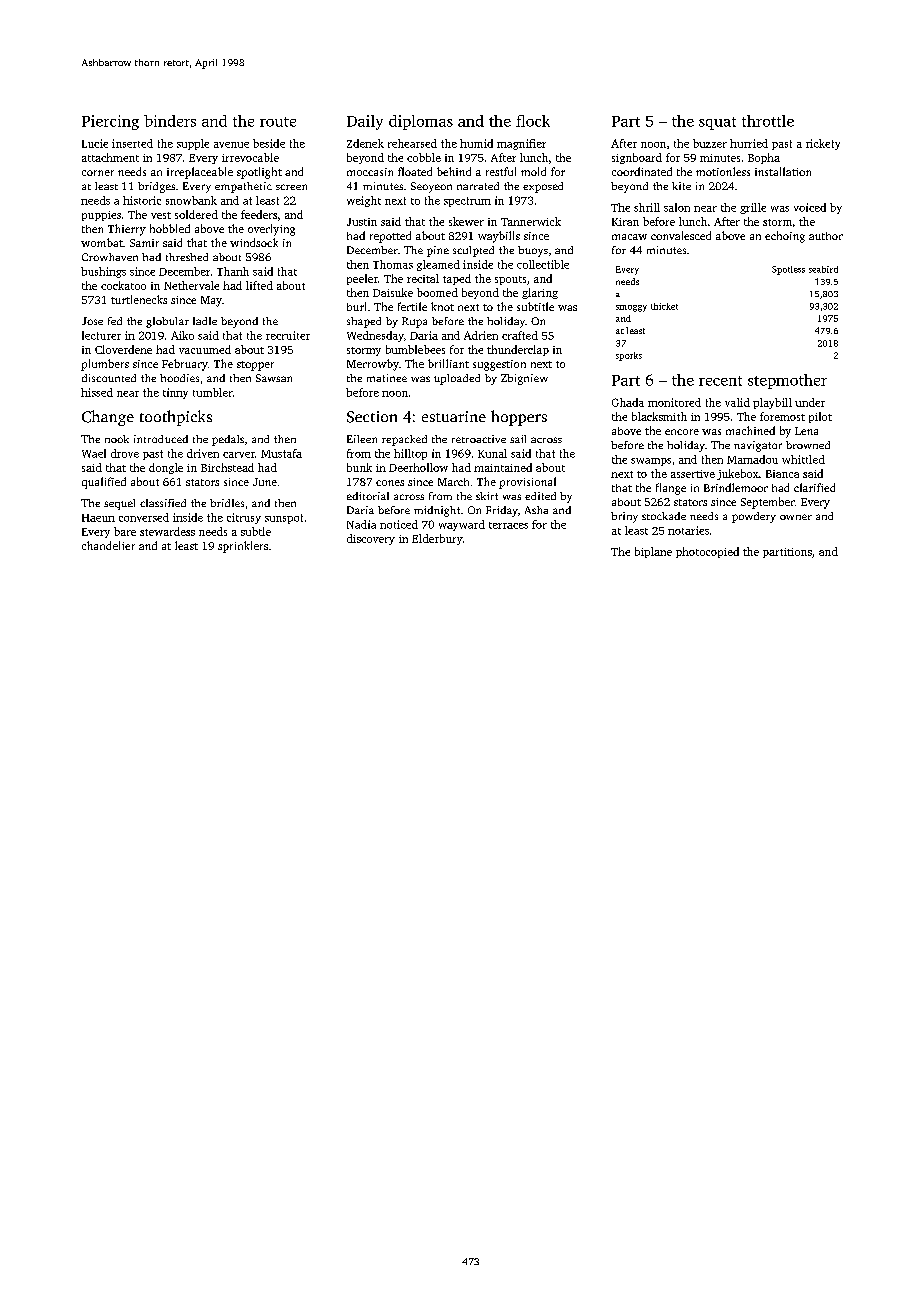 Image resolution: width=924 pixels, height=1308 pixels. What do you see at coordinates (176, 418) in the screenshot?
I see `toothpicks` at bounding box center [176, 418].
